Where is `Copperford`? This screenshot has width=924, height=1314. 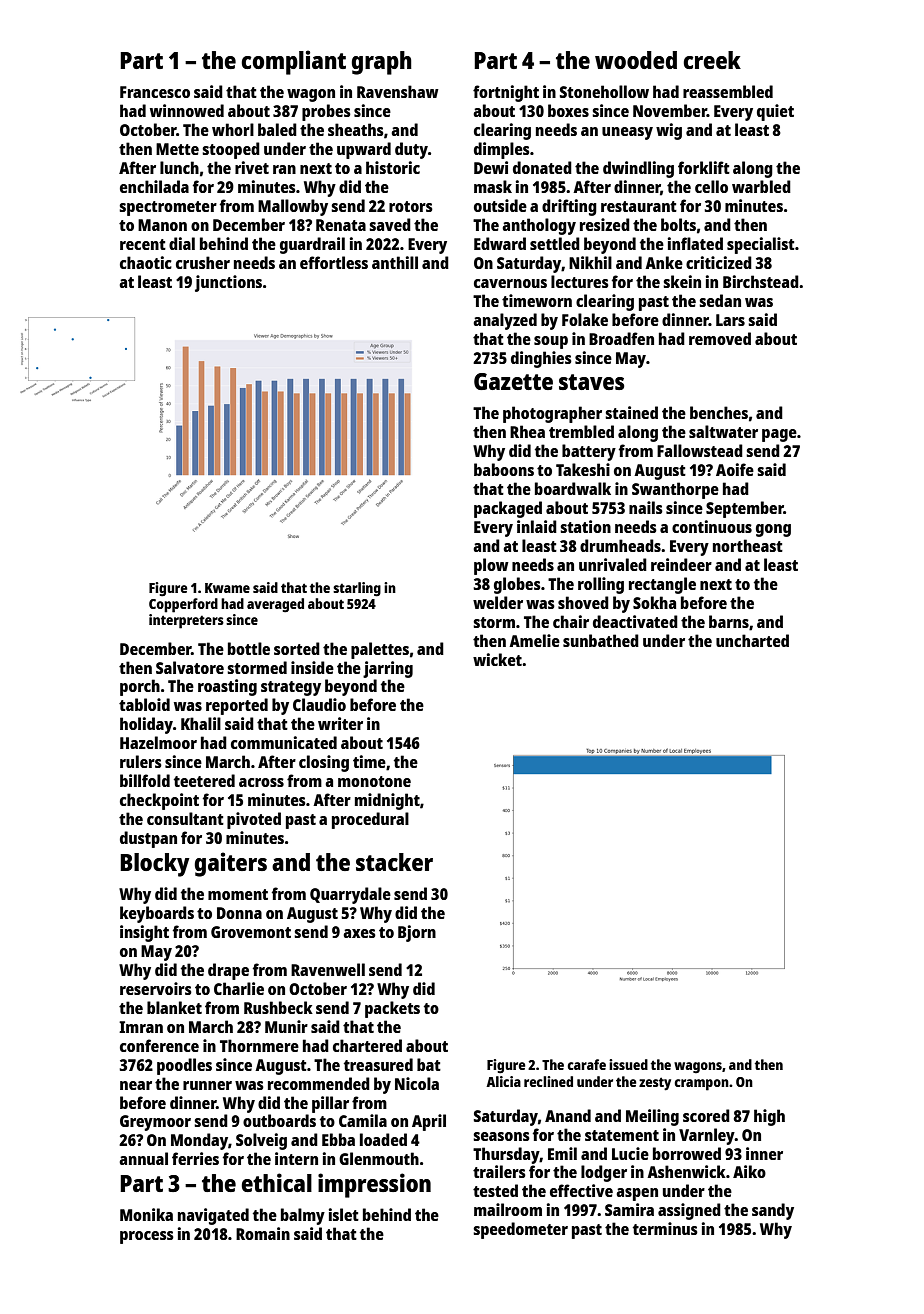 Copperford is located at coordinates (183, 605).
